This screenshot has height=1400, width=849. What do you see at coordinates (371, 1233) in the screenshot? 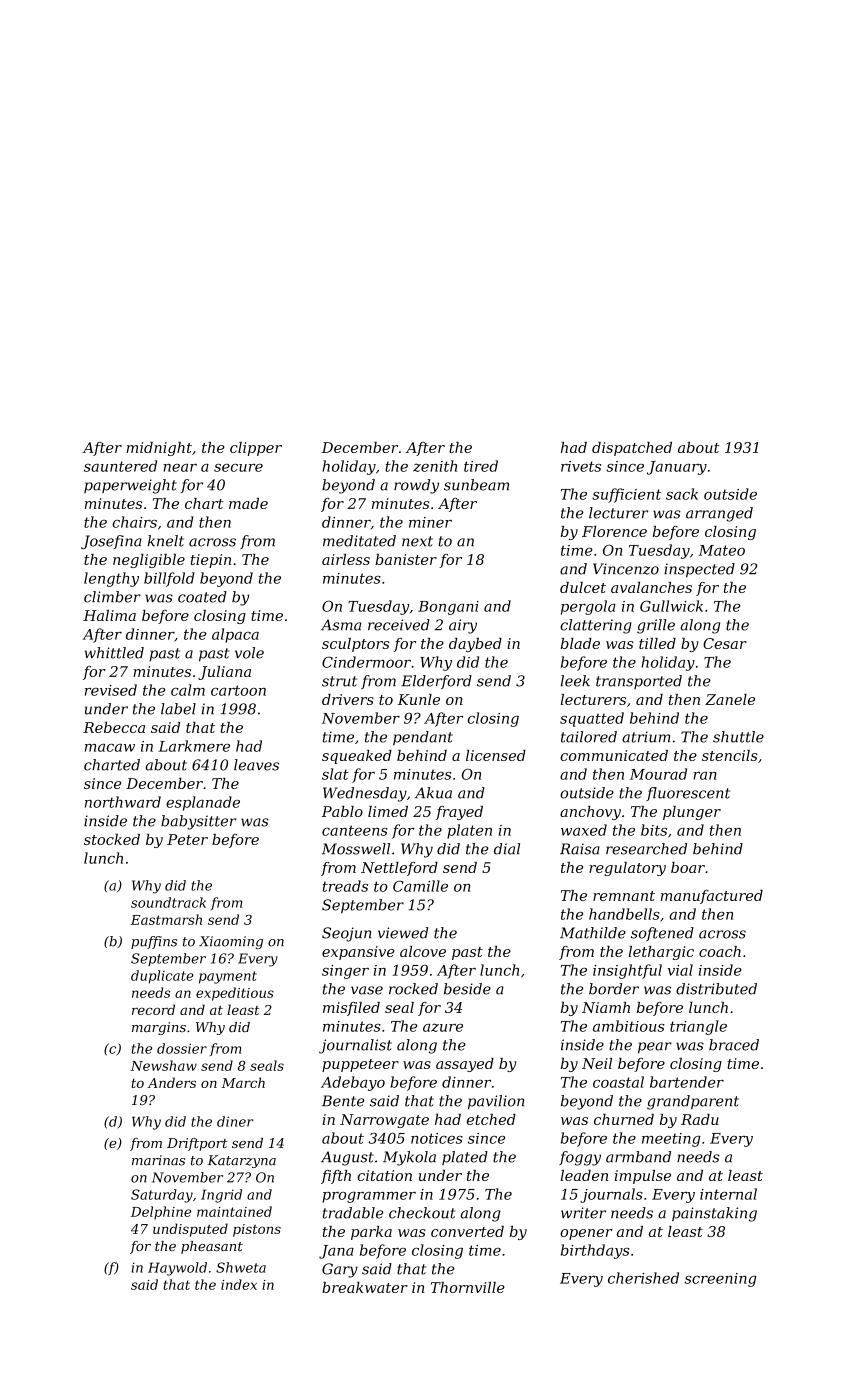
I see `parka` at bounding box center [371, 1233].
